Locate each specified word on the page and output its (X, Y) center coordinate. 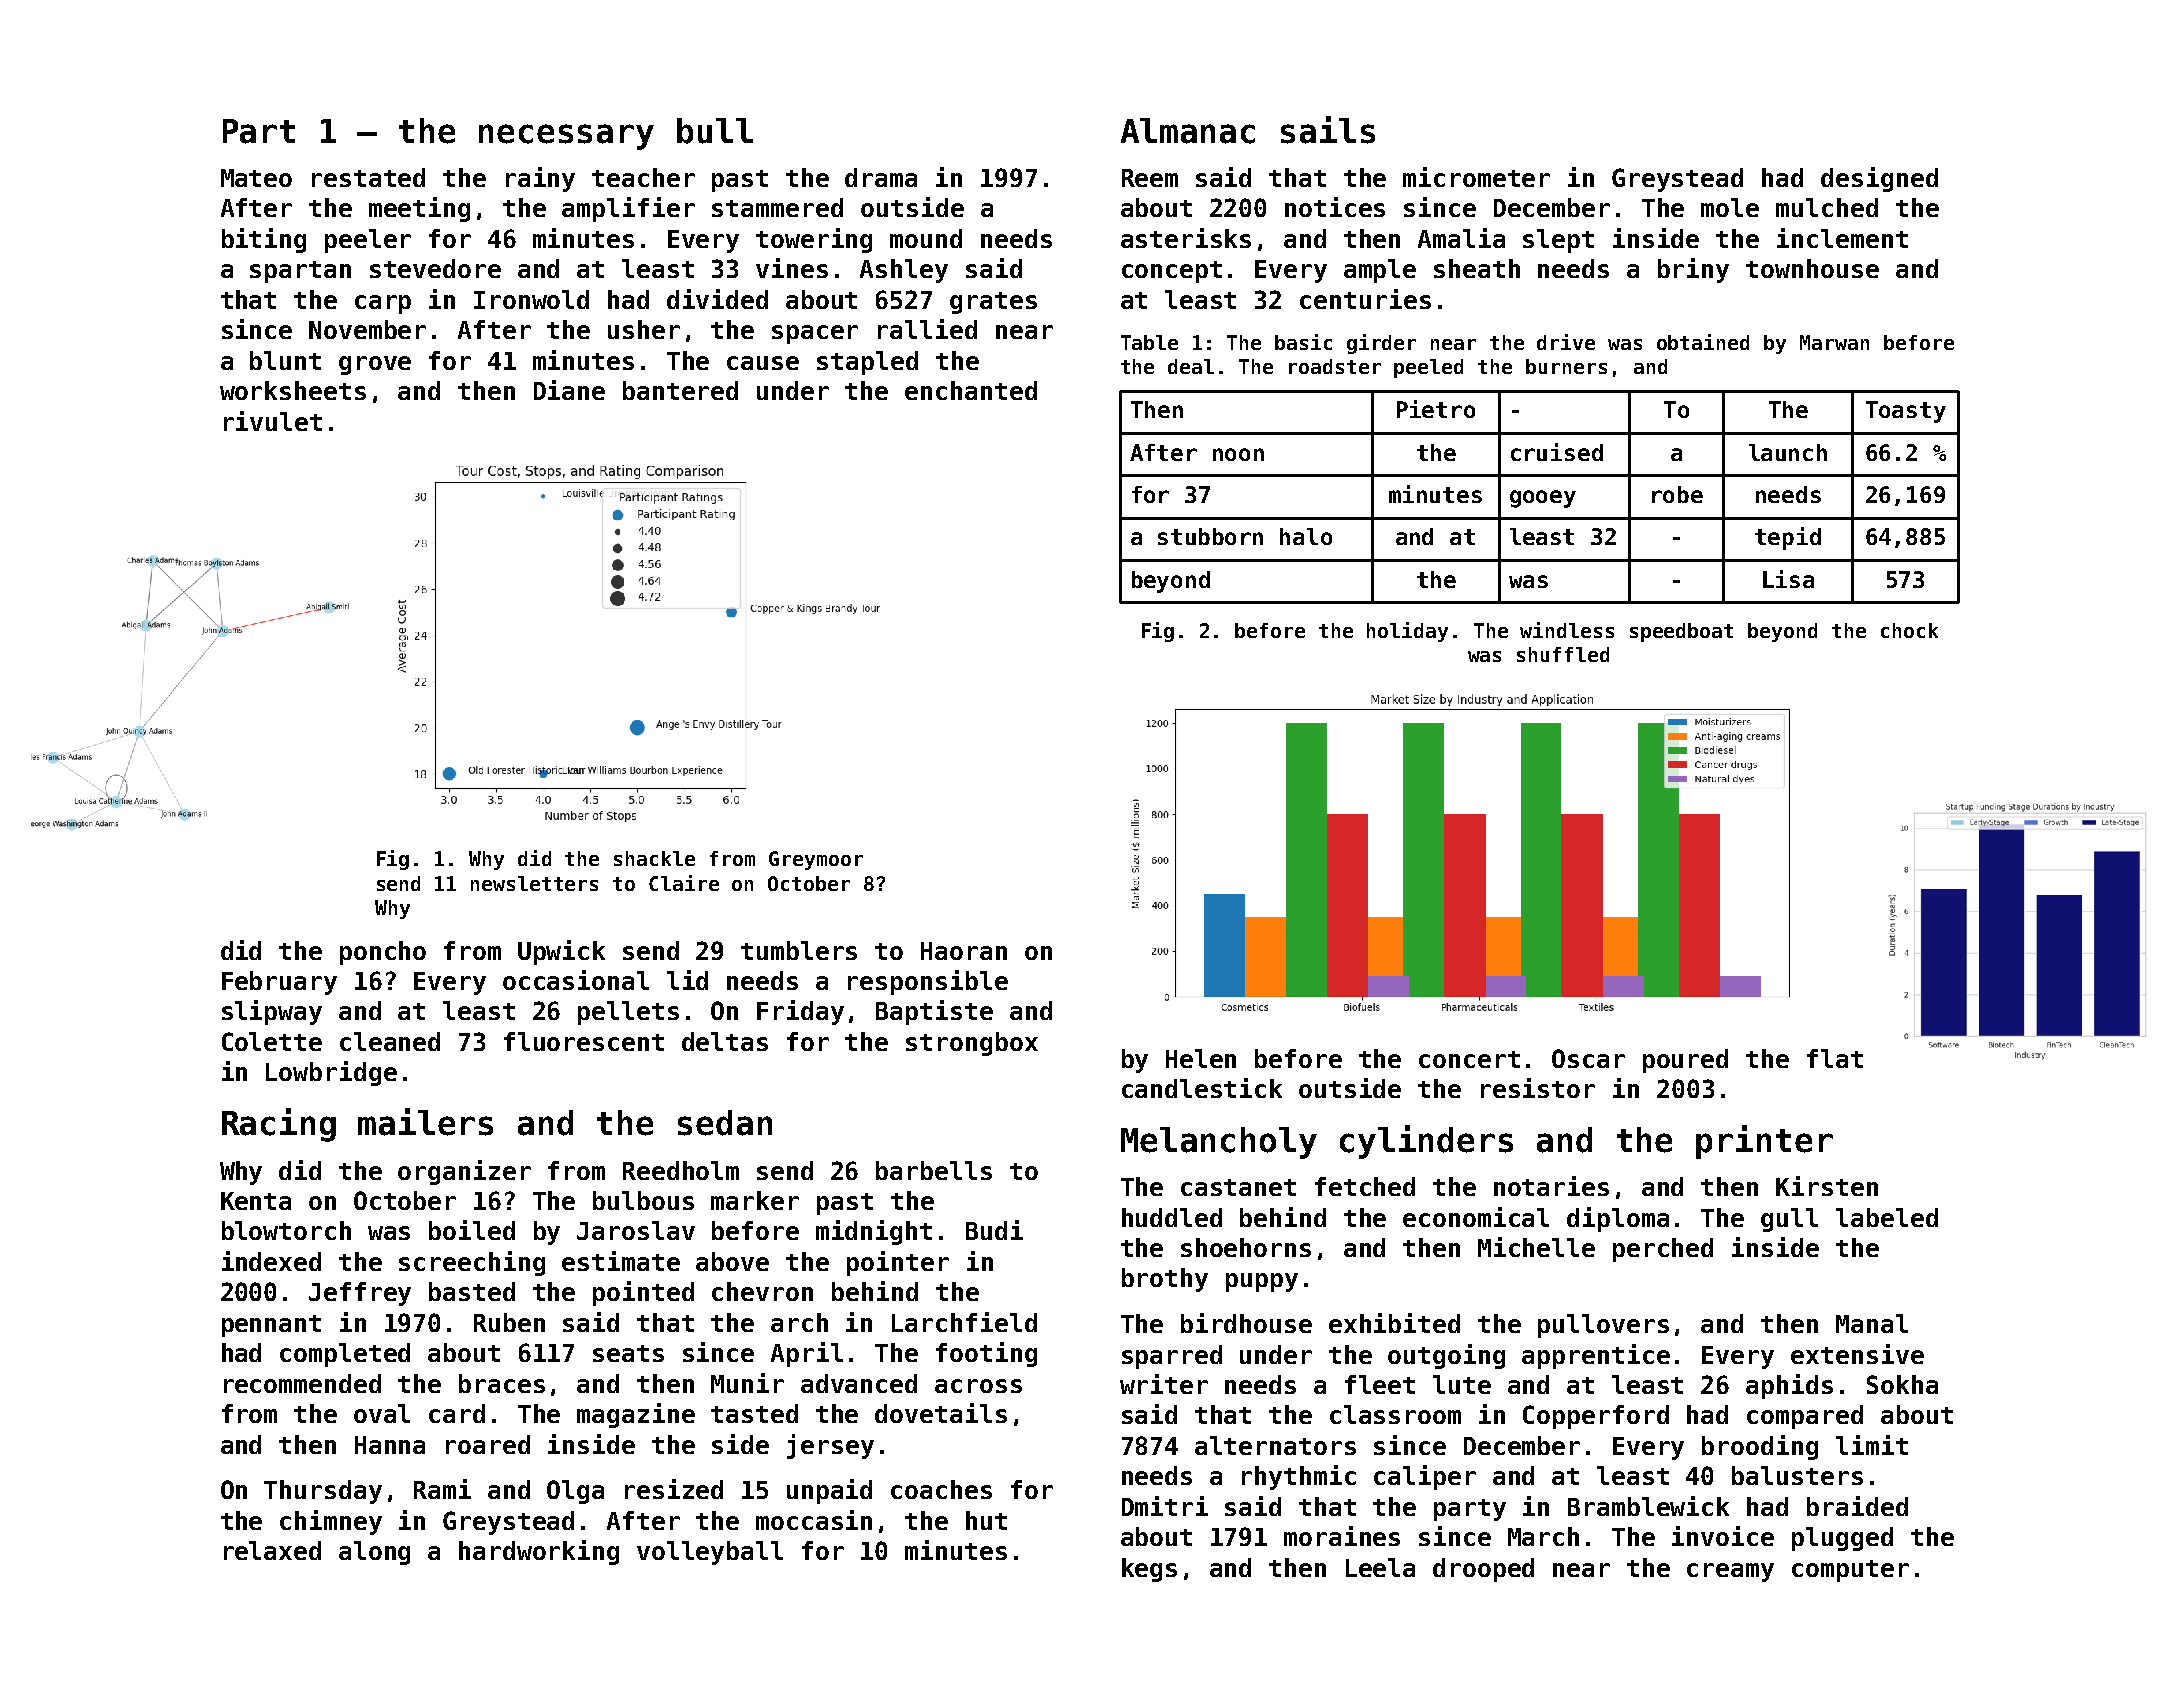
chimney (331, 1522)
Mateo (256, 178)
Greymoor (816, 860)
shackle (654, 858)
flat (1835, 1058)
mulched (1827, 207)
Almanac (1188, 131)
